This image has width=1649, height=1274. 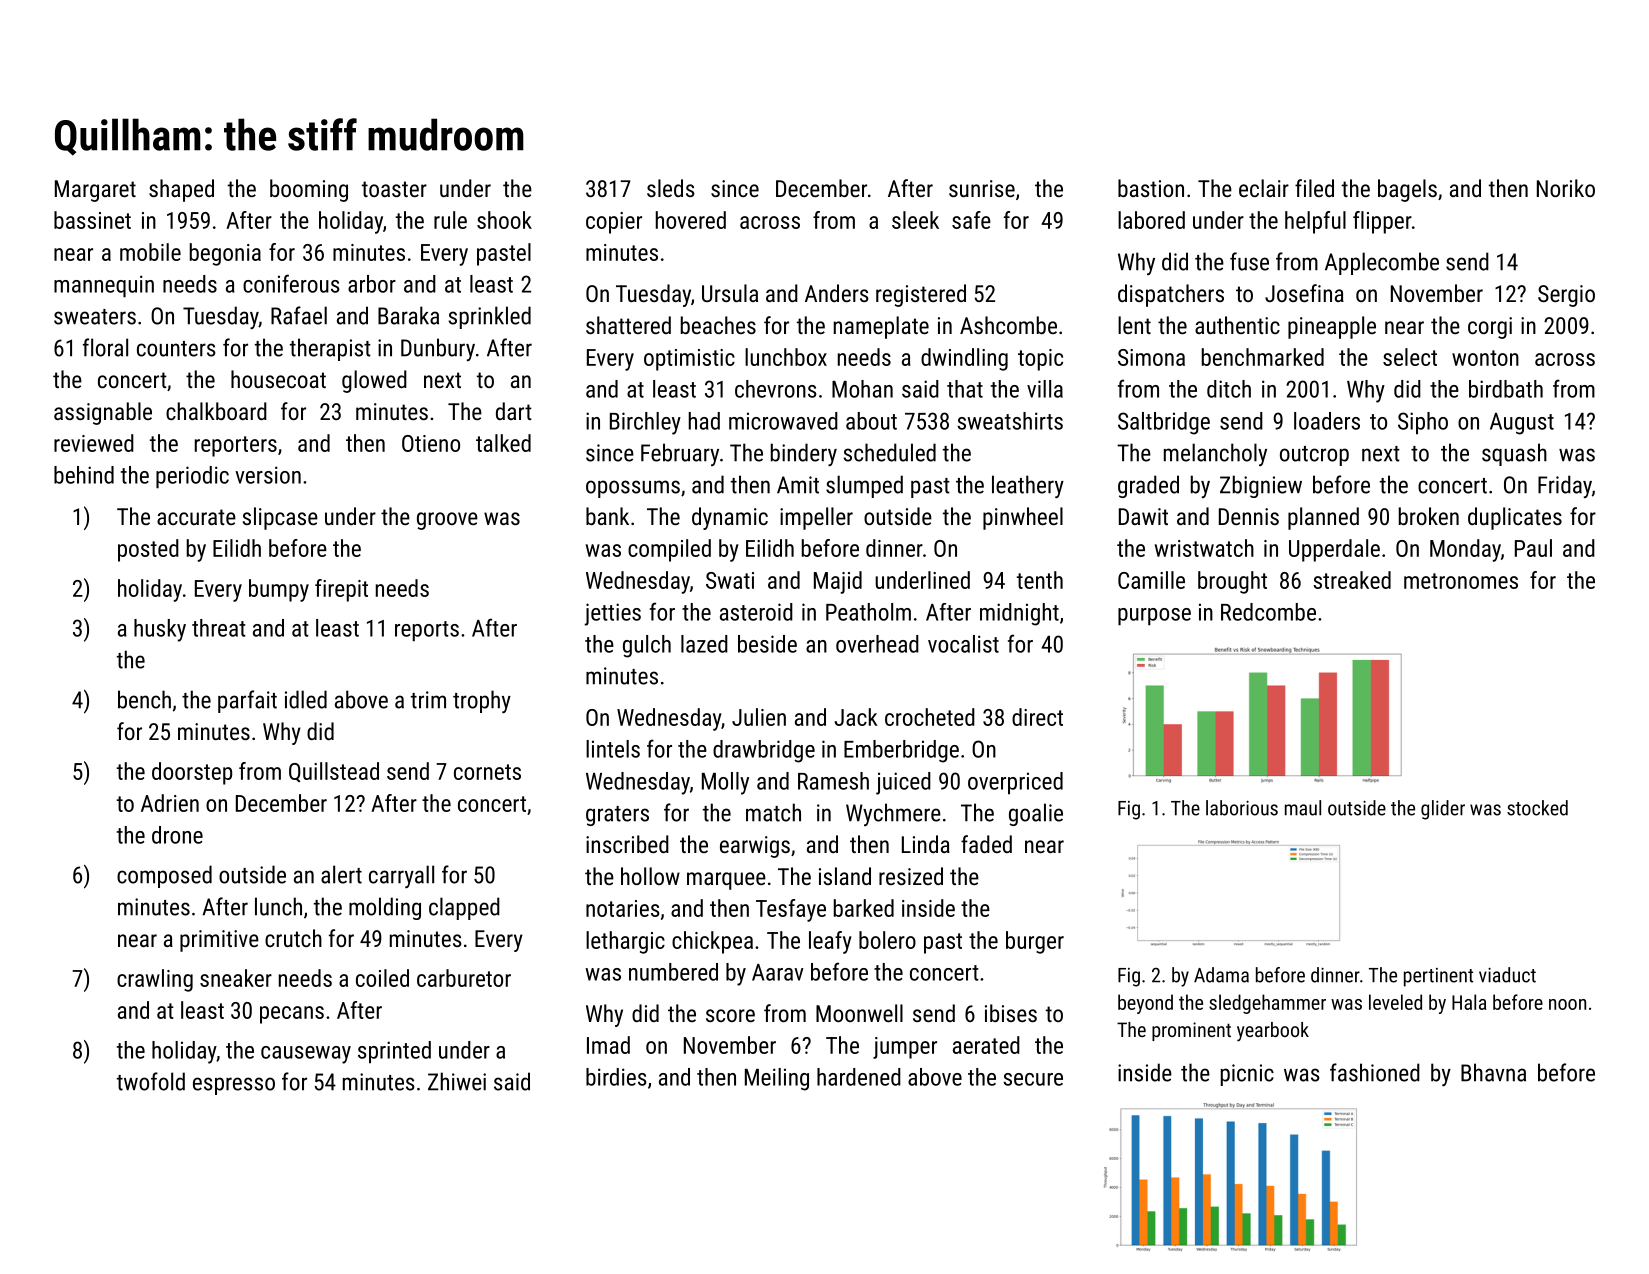 I want to click on husky, so click(x=160, y=630).
